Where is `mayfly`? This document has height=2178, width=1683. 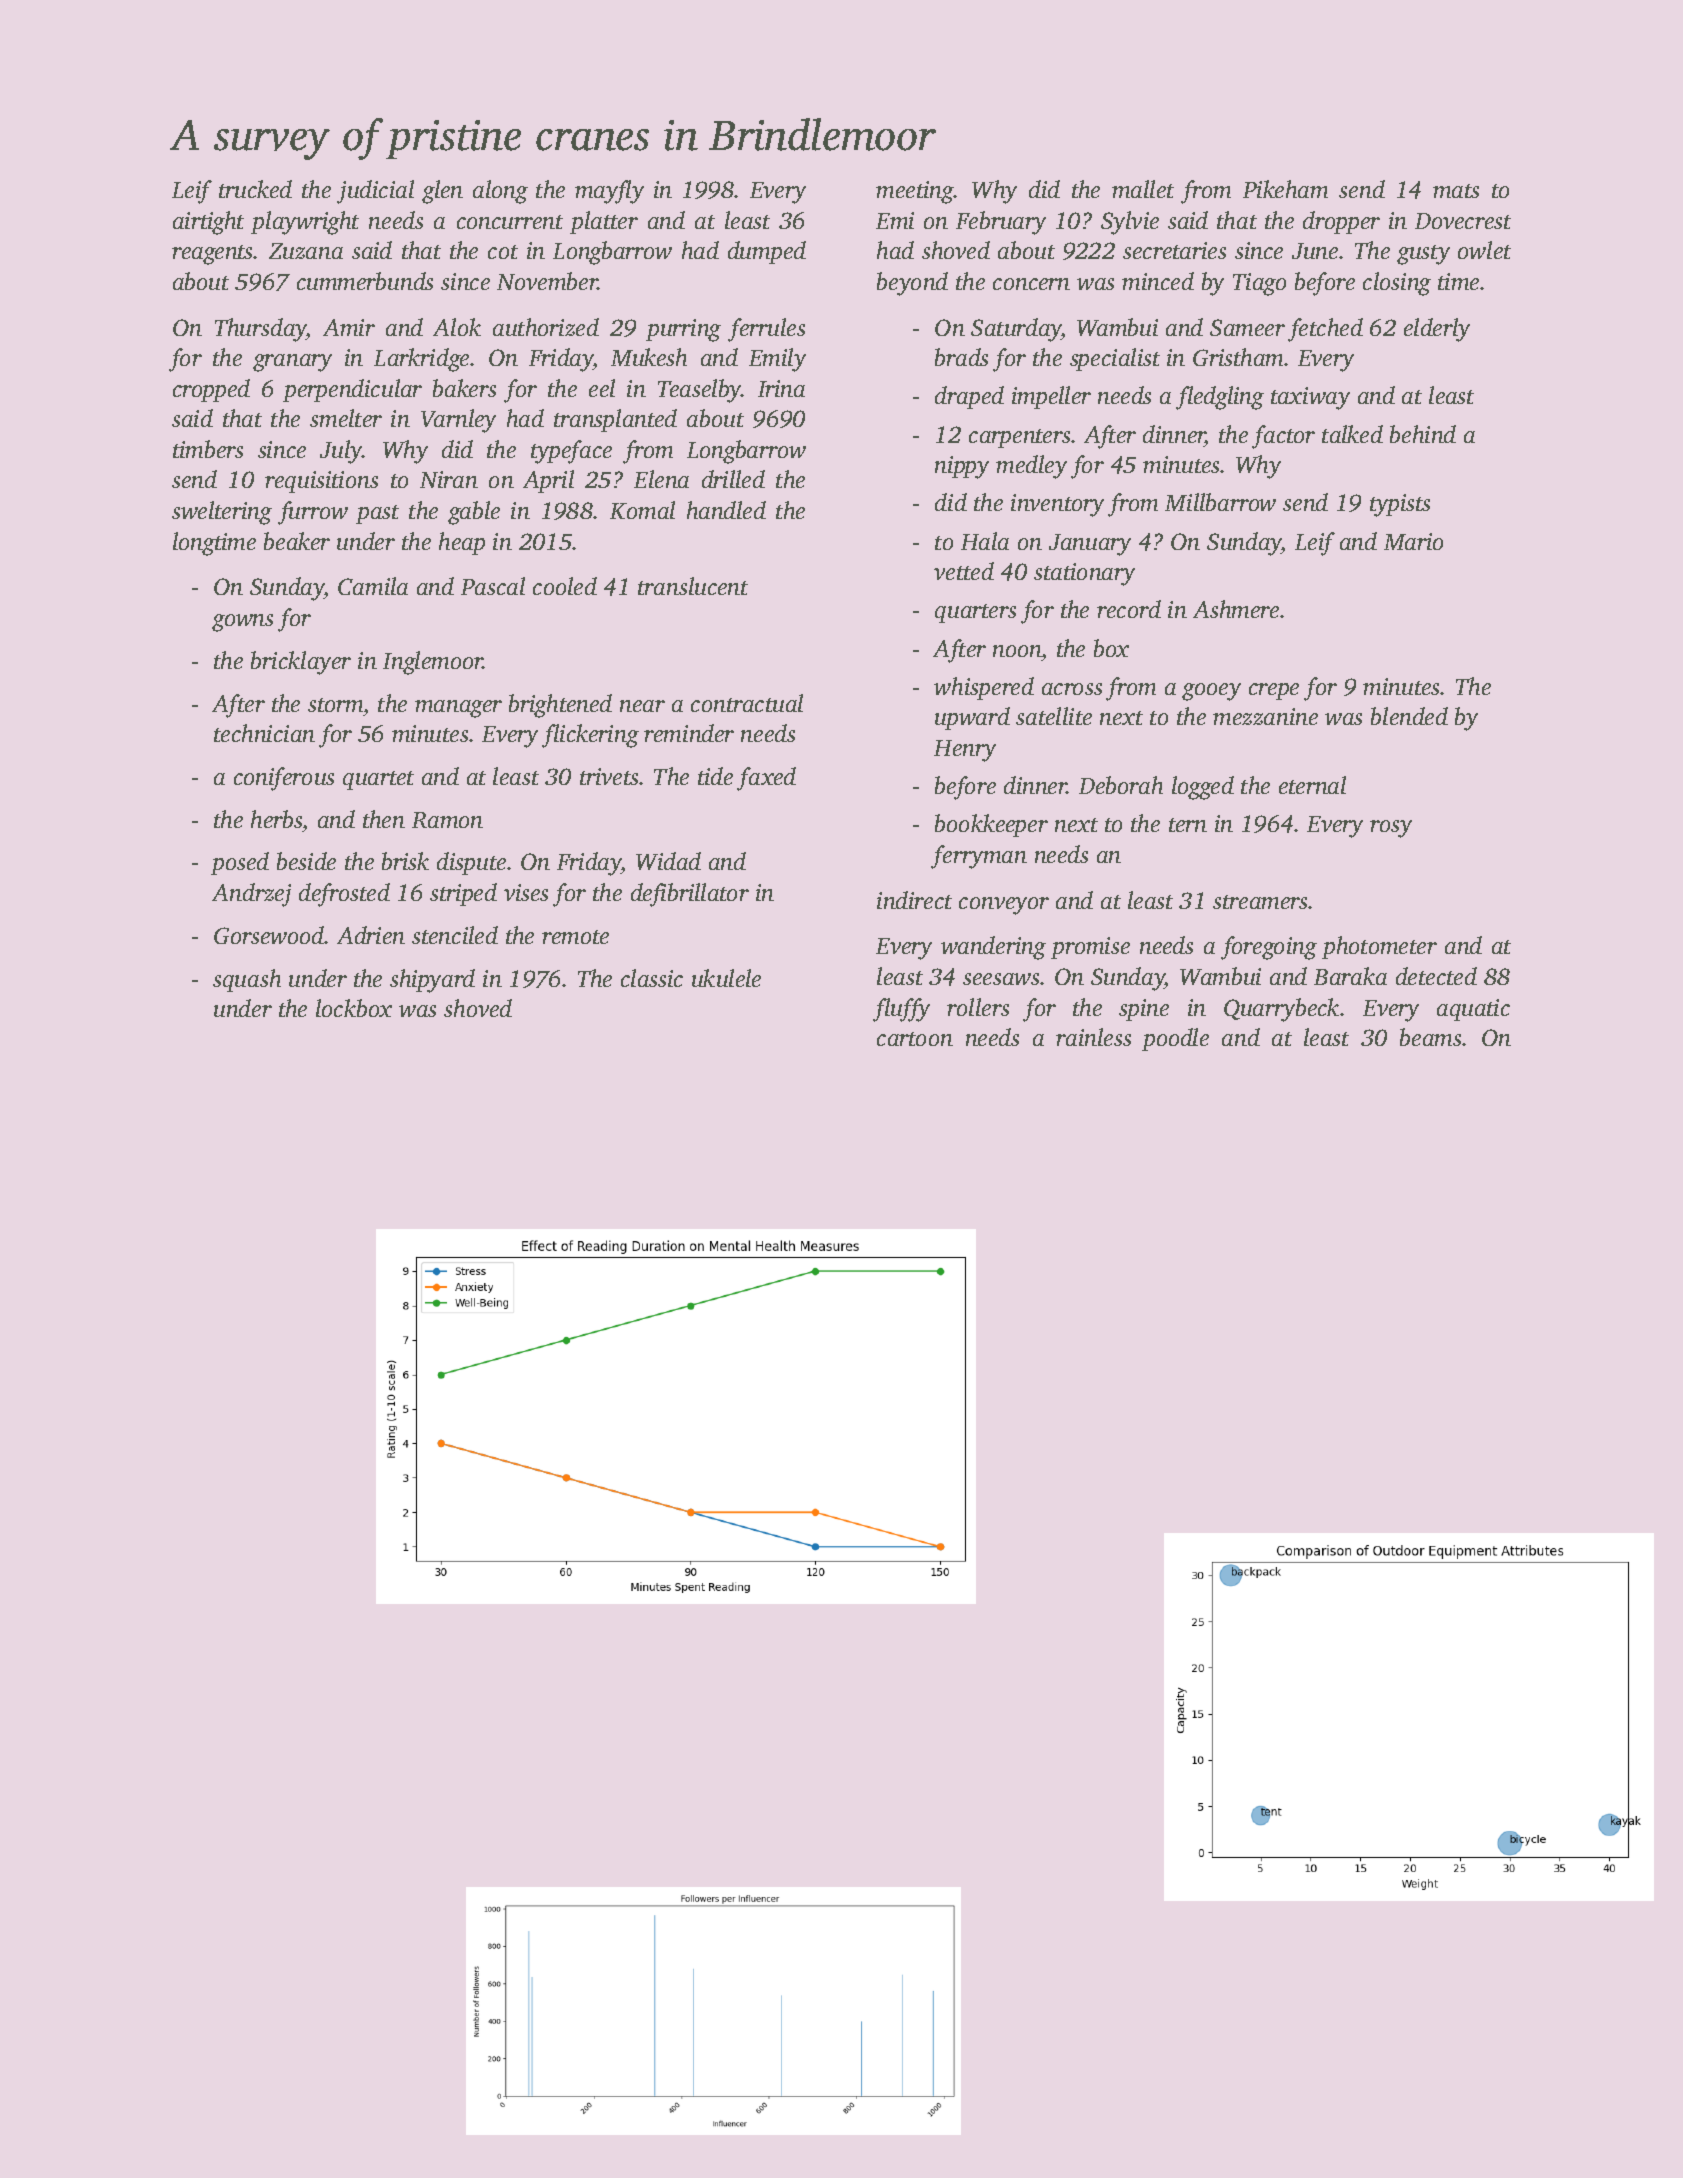 mayfly is located at coordinates (609, 192).
